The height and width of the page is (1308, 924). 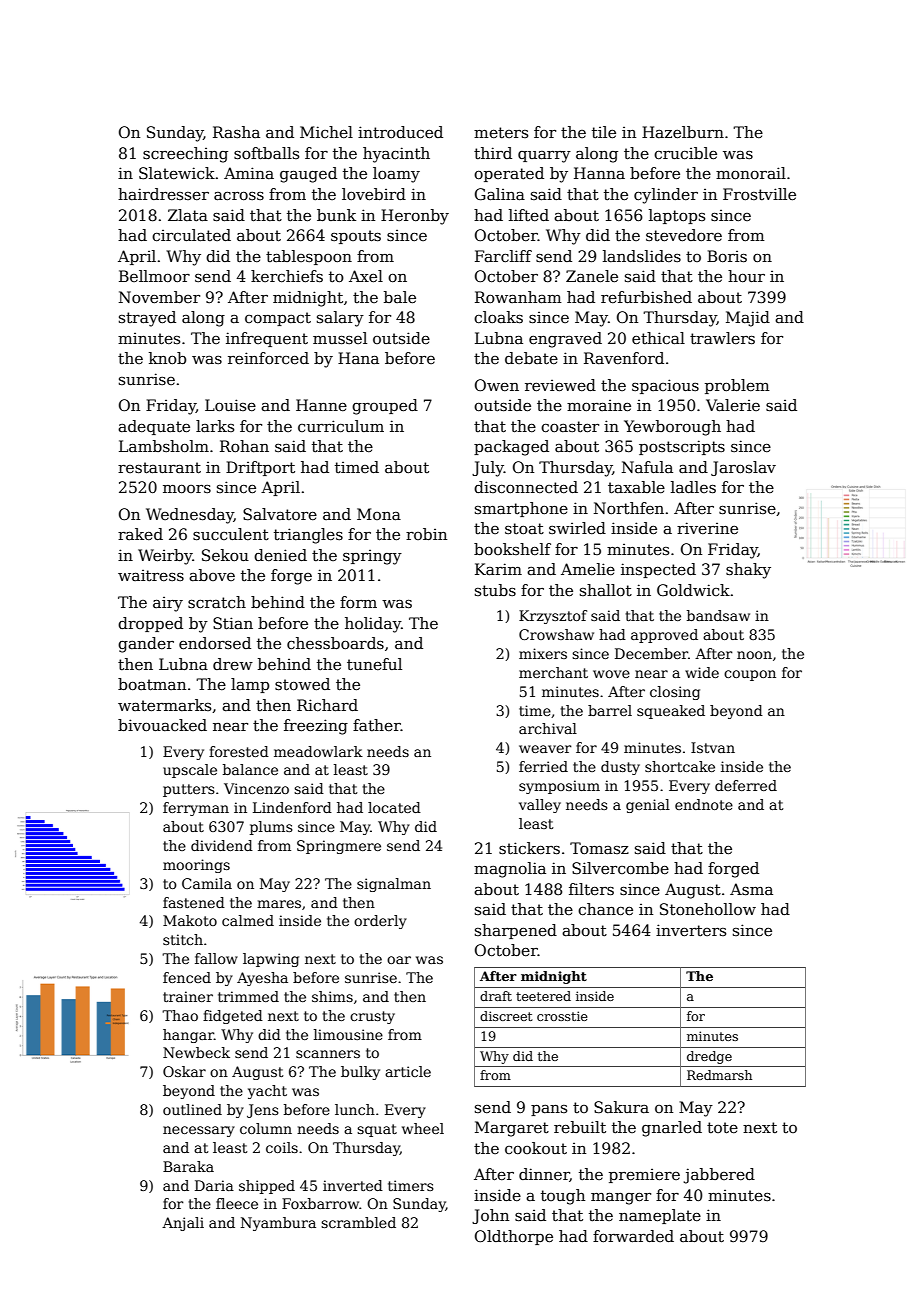 What do you see at coordinates (373, 625) in the page?
I see `holiday` at bounding box center [373, 625].
